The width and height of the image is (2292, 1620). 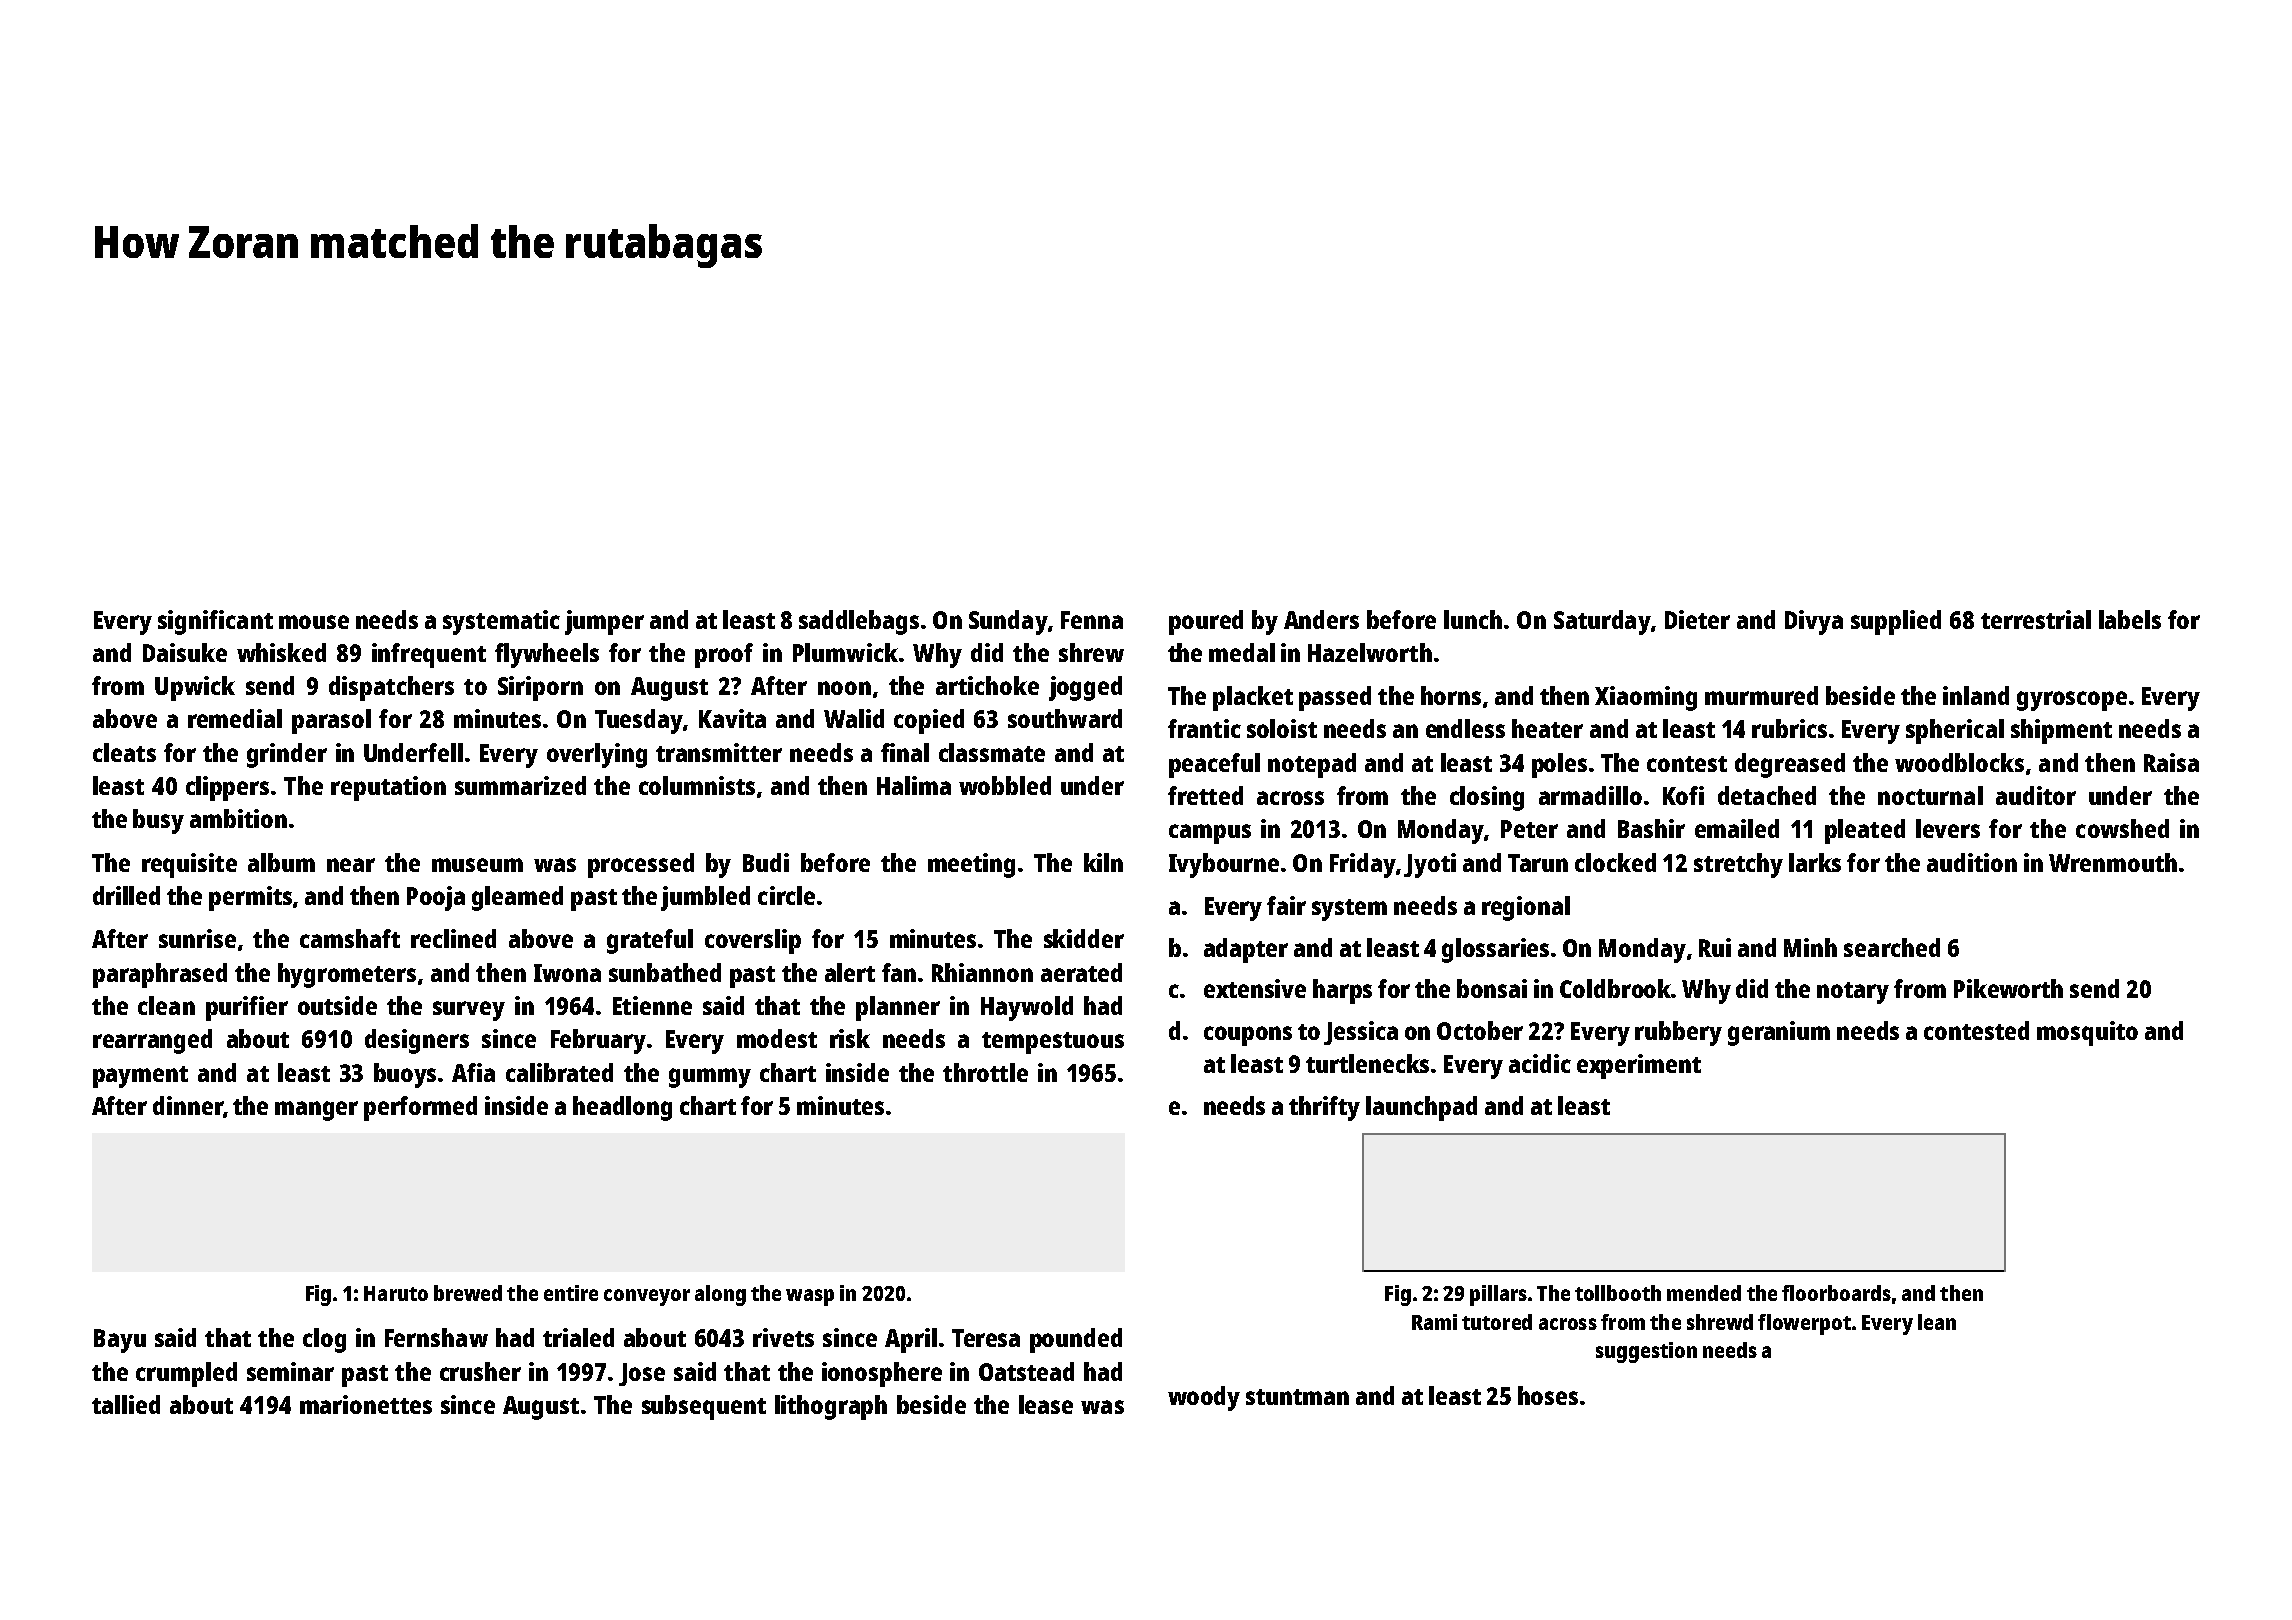 I want to click on audition, so click(x=1972, y=862).
